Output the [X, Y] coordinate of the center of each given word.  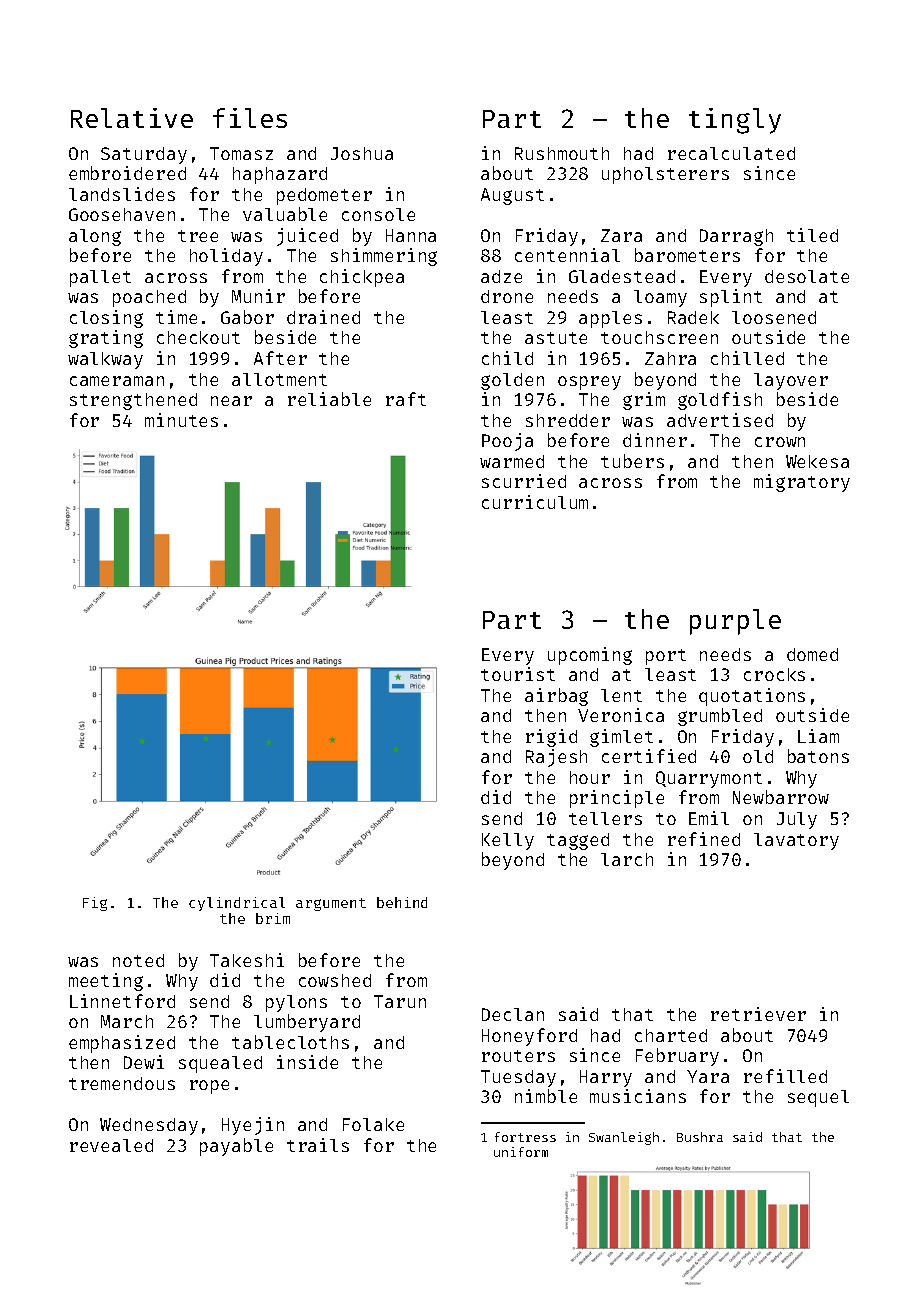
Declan [513, 1014]
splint [731, 298]
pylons [296, 1003]
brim [273, 918]
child [507, 358]
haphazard [280, 175]
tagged [578, 841]
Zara [621, 235]
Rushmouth [562, 153]
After [280, 358]
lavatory [796, 841]
